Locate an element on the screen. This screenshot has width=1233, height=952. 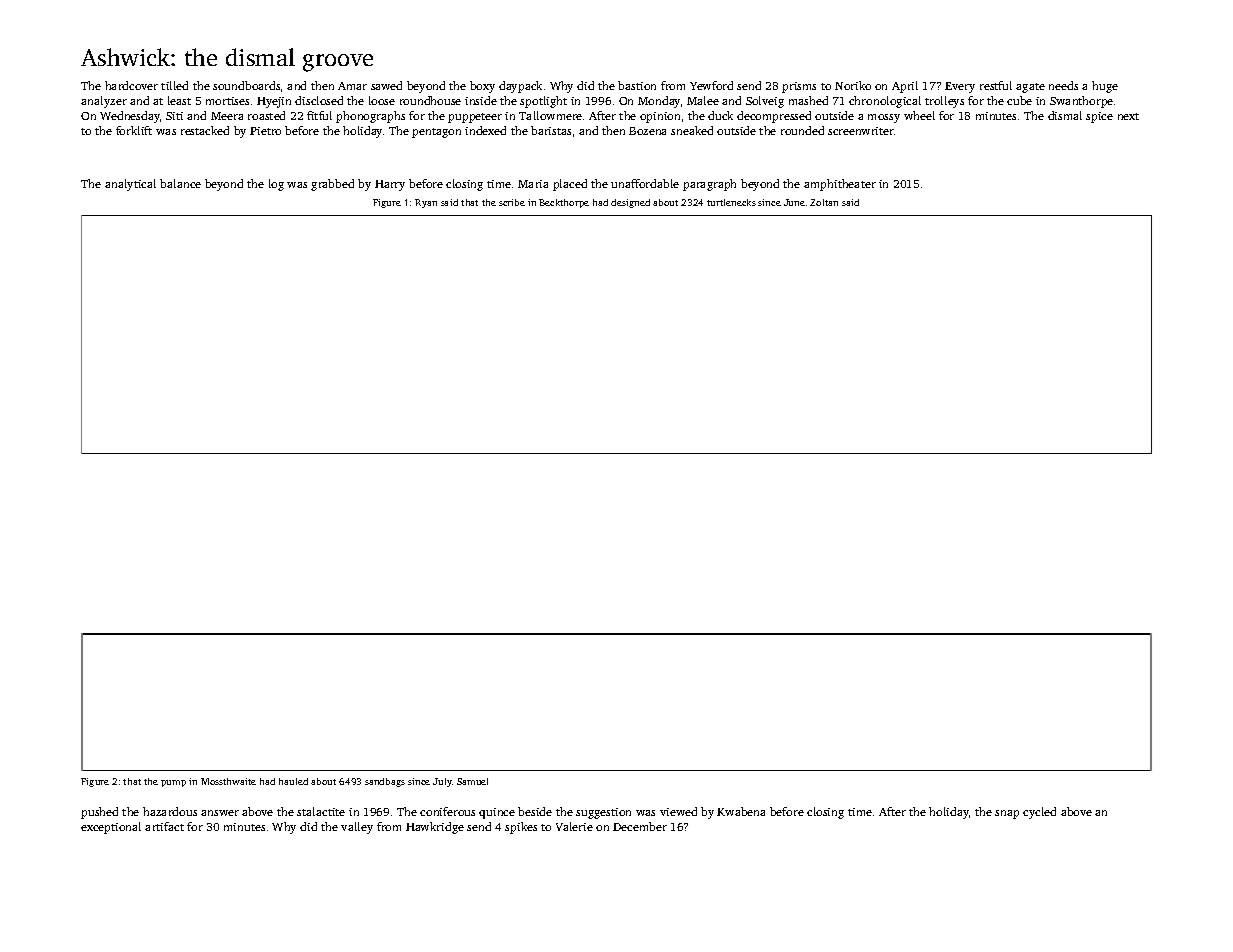
spikes is located at coordinates (521, 828).
